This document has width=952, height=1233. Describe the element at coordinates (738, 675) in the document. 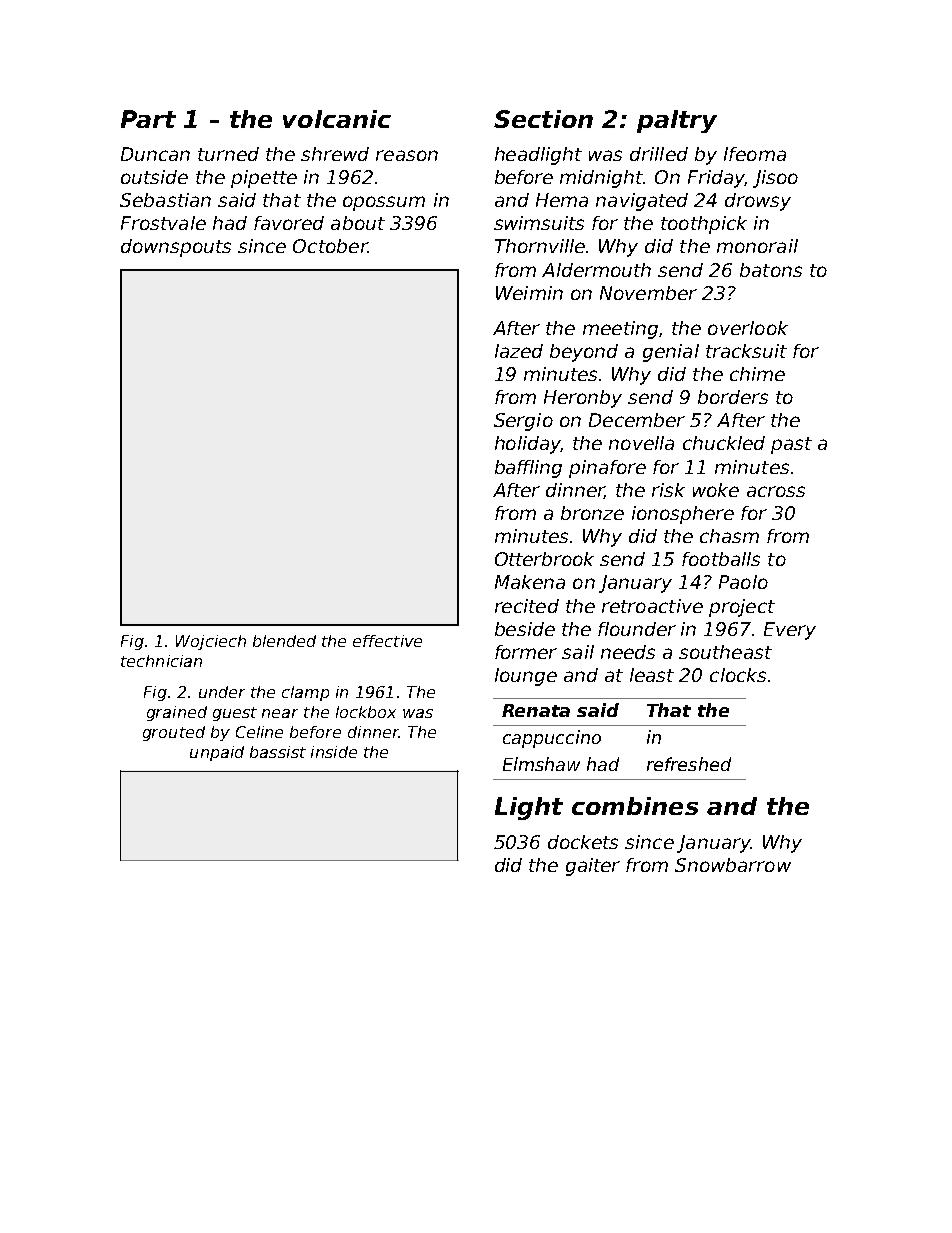

I see `clocks` at that location.
